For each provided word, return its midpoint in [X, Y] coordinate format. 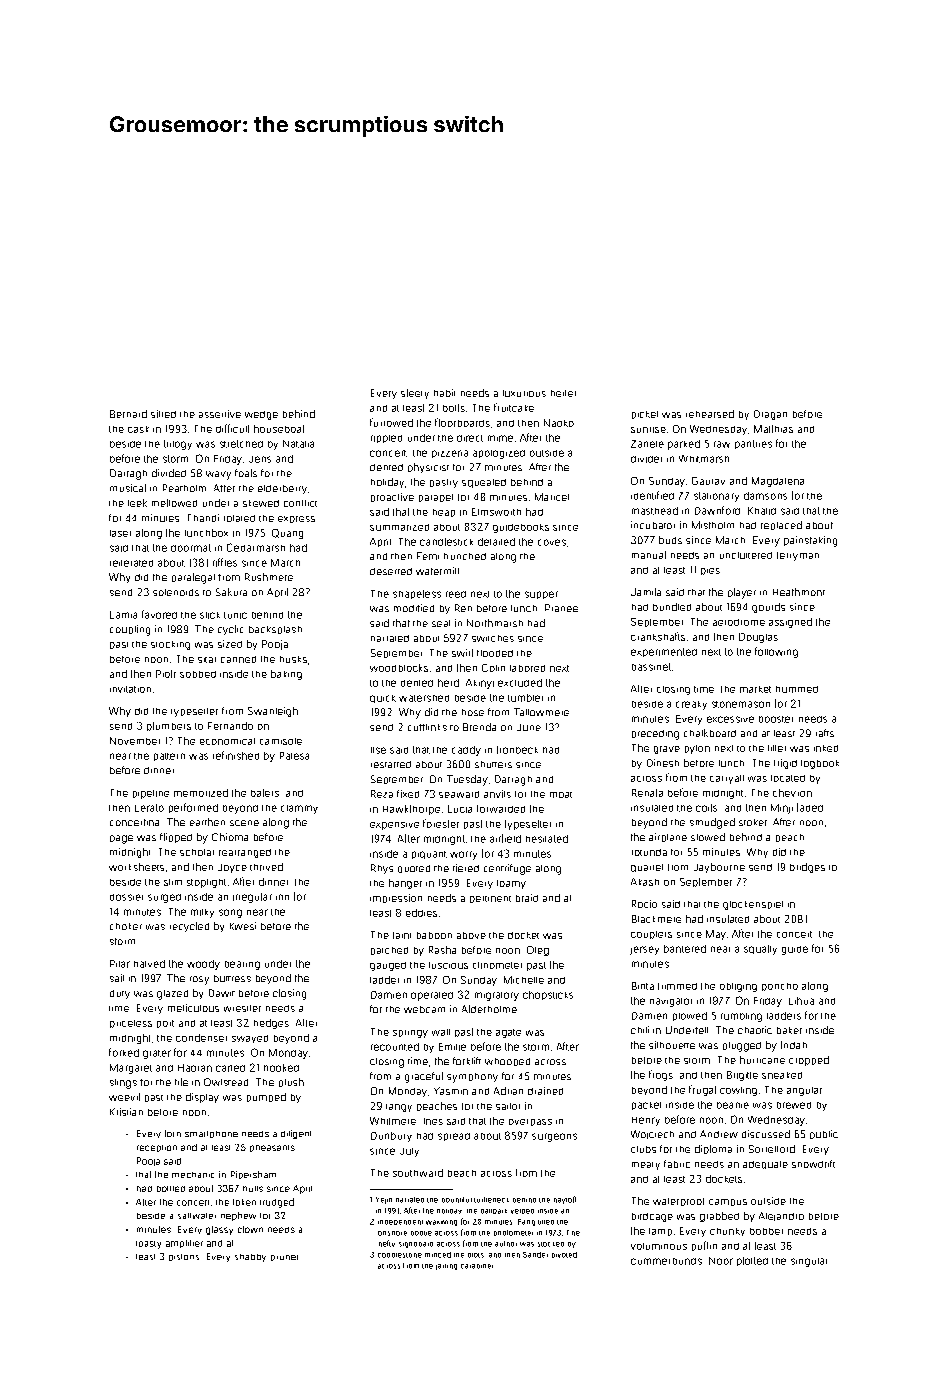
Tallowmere [541, 712]
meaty [646, 1166]
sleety [415, 394]
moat [561, 795]
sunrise [648, 430]
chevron [792, 793]
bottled [171, 1189]
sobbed [198, 674]
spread [454, 1137]
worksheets [136, 867]
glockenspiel [753, 905]
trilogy [178, 445]
